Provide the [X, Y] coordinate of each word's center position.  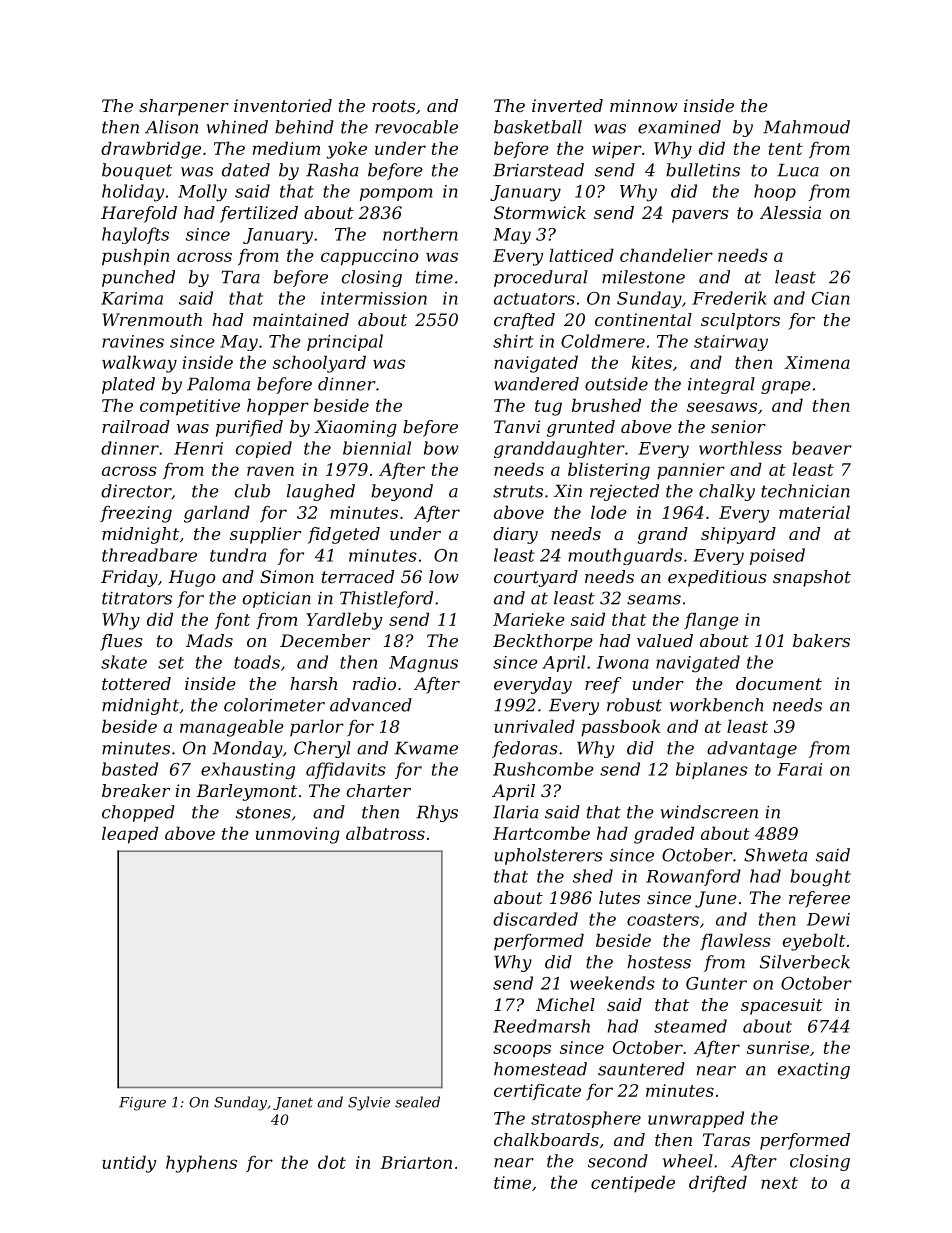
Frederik [729, 298]
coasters [663, 920]
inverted [567, 105]
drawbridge [151, 150]
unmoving [298, 835]
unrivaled [534, 726]
